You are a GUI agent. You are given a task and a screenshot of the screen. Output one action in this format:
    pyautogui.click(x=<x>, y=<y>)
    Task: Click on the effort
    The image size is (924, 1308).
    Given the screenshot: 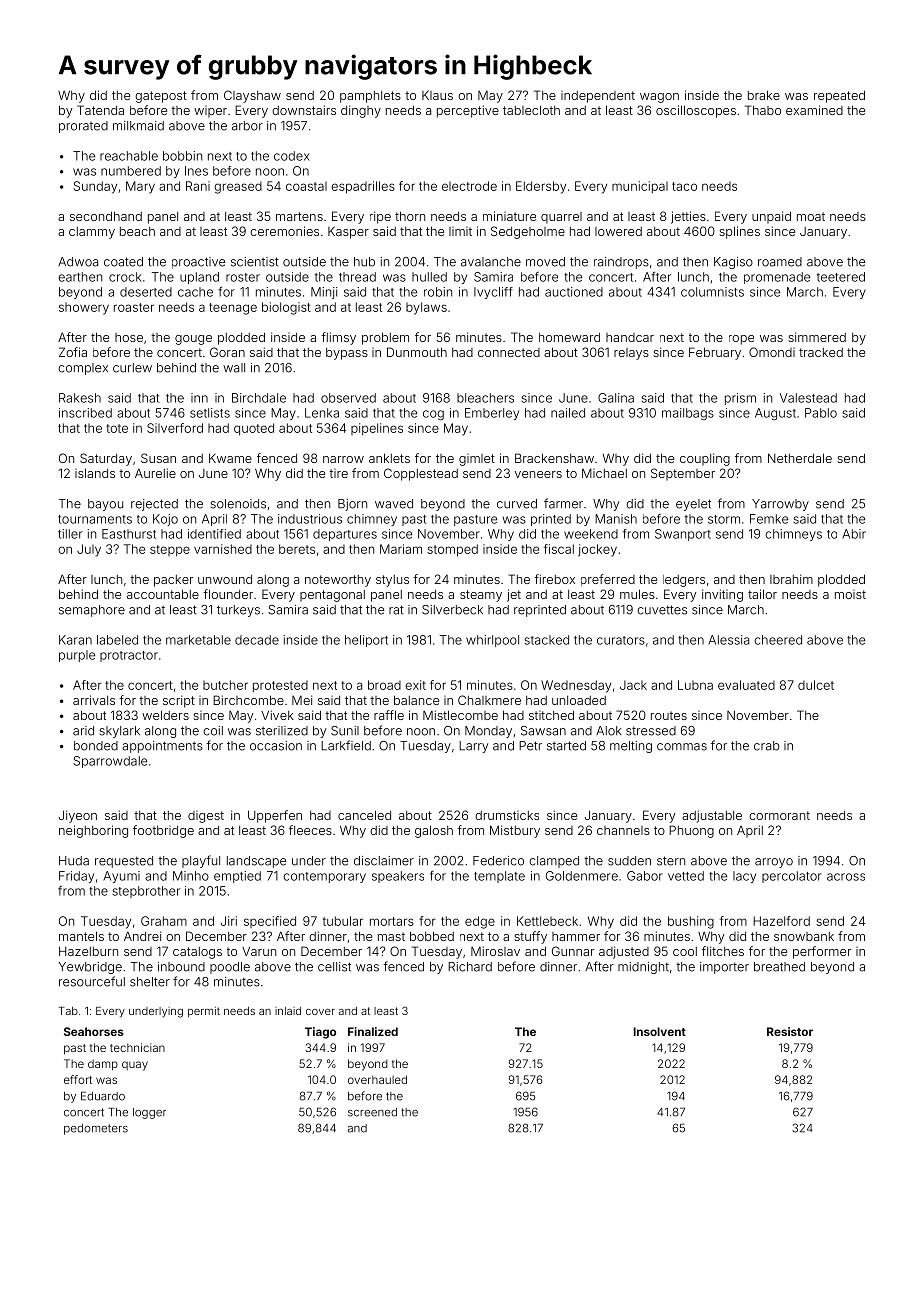 What is the action you would take?
    pyautogui.click(x=78, y=1079)
